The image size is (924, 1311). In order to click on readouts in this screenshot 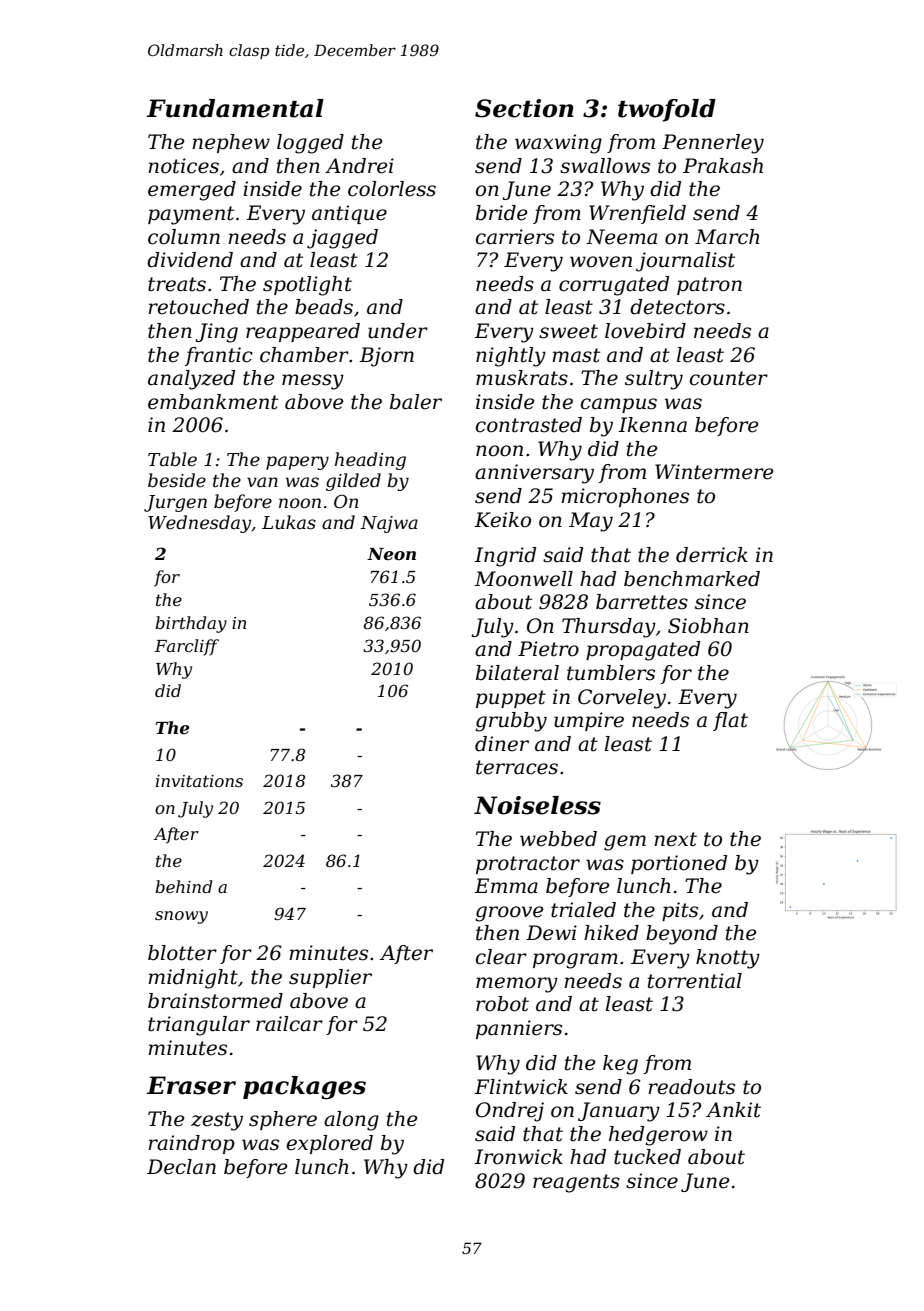, I will do `click(691, 1087)`.
